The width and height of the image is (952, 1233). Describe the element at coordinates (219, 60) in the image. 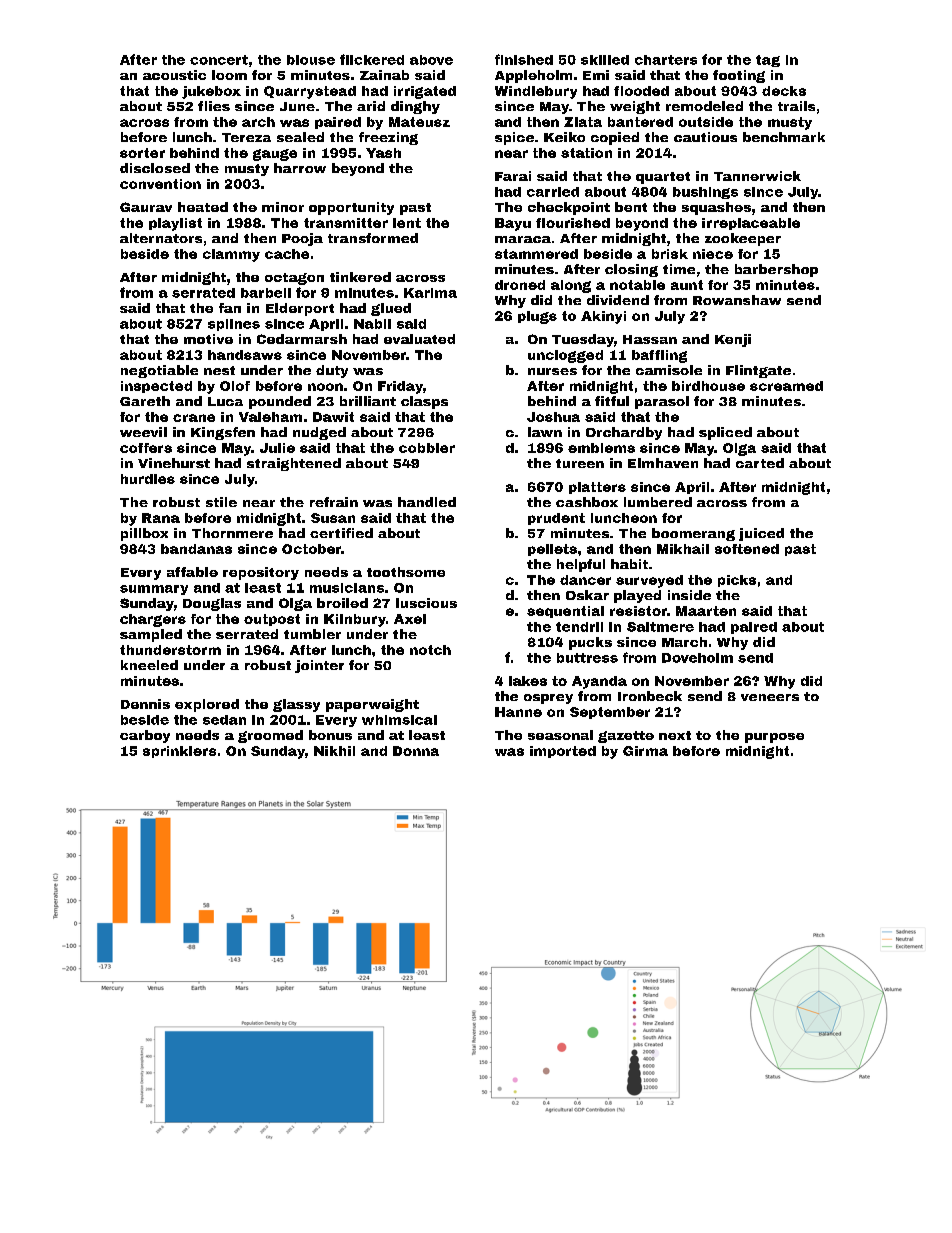

I see `concert` at that location.
